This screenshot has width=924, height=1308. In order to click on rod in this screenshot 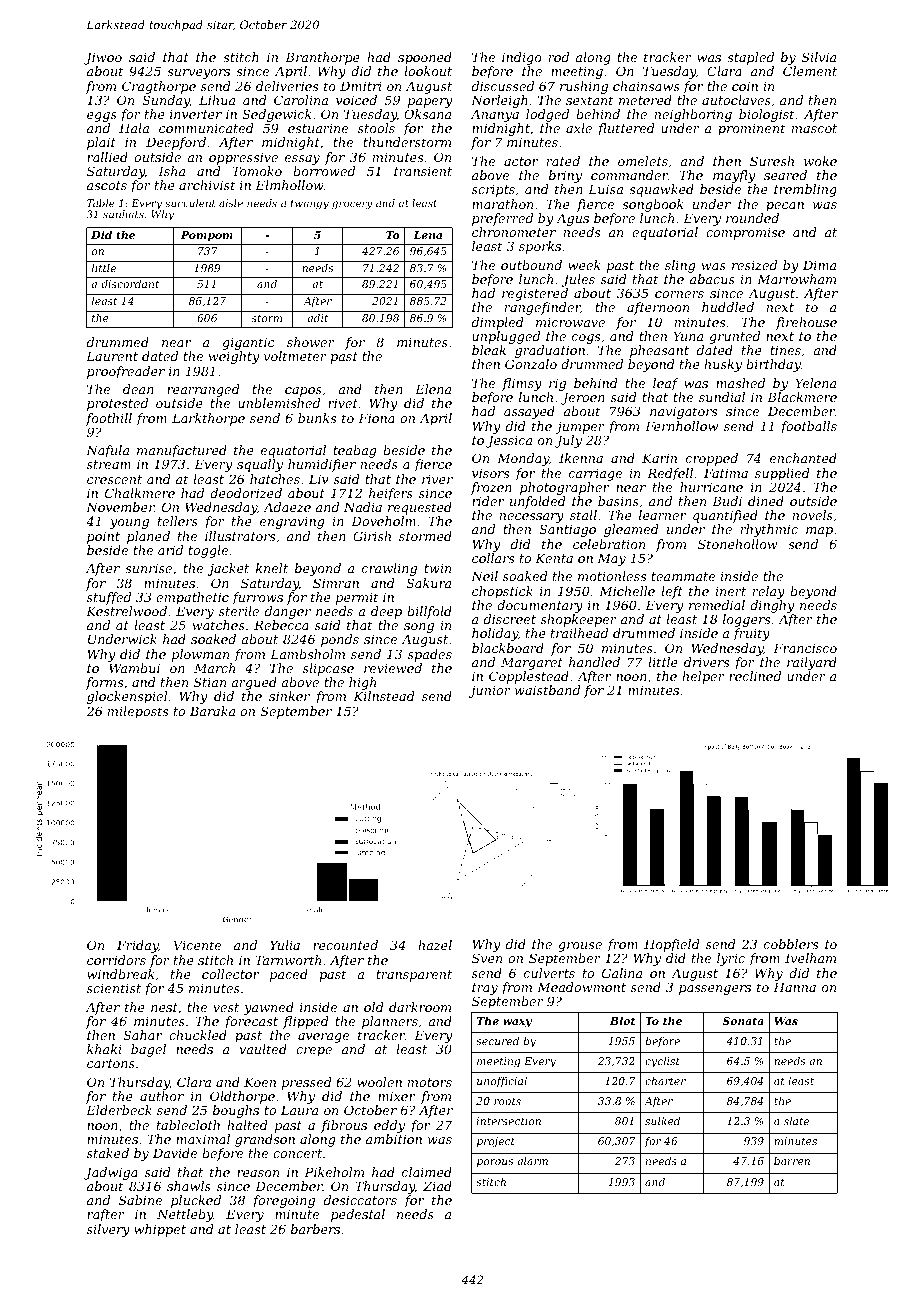, I will do `click(559, 57)`.
